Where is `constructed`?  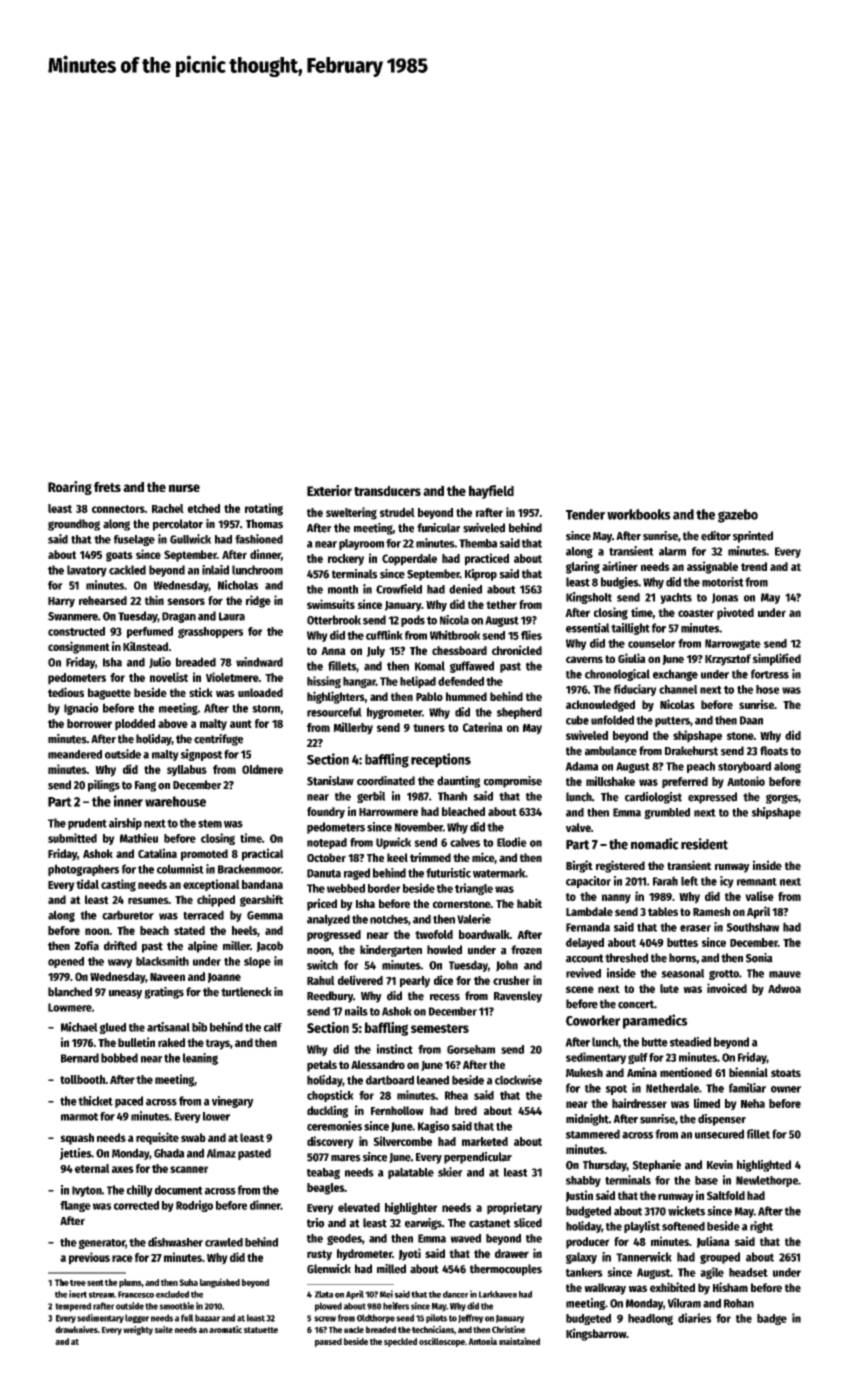 constructed is located at coordinates (76, 631).
